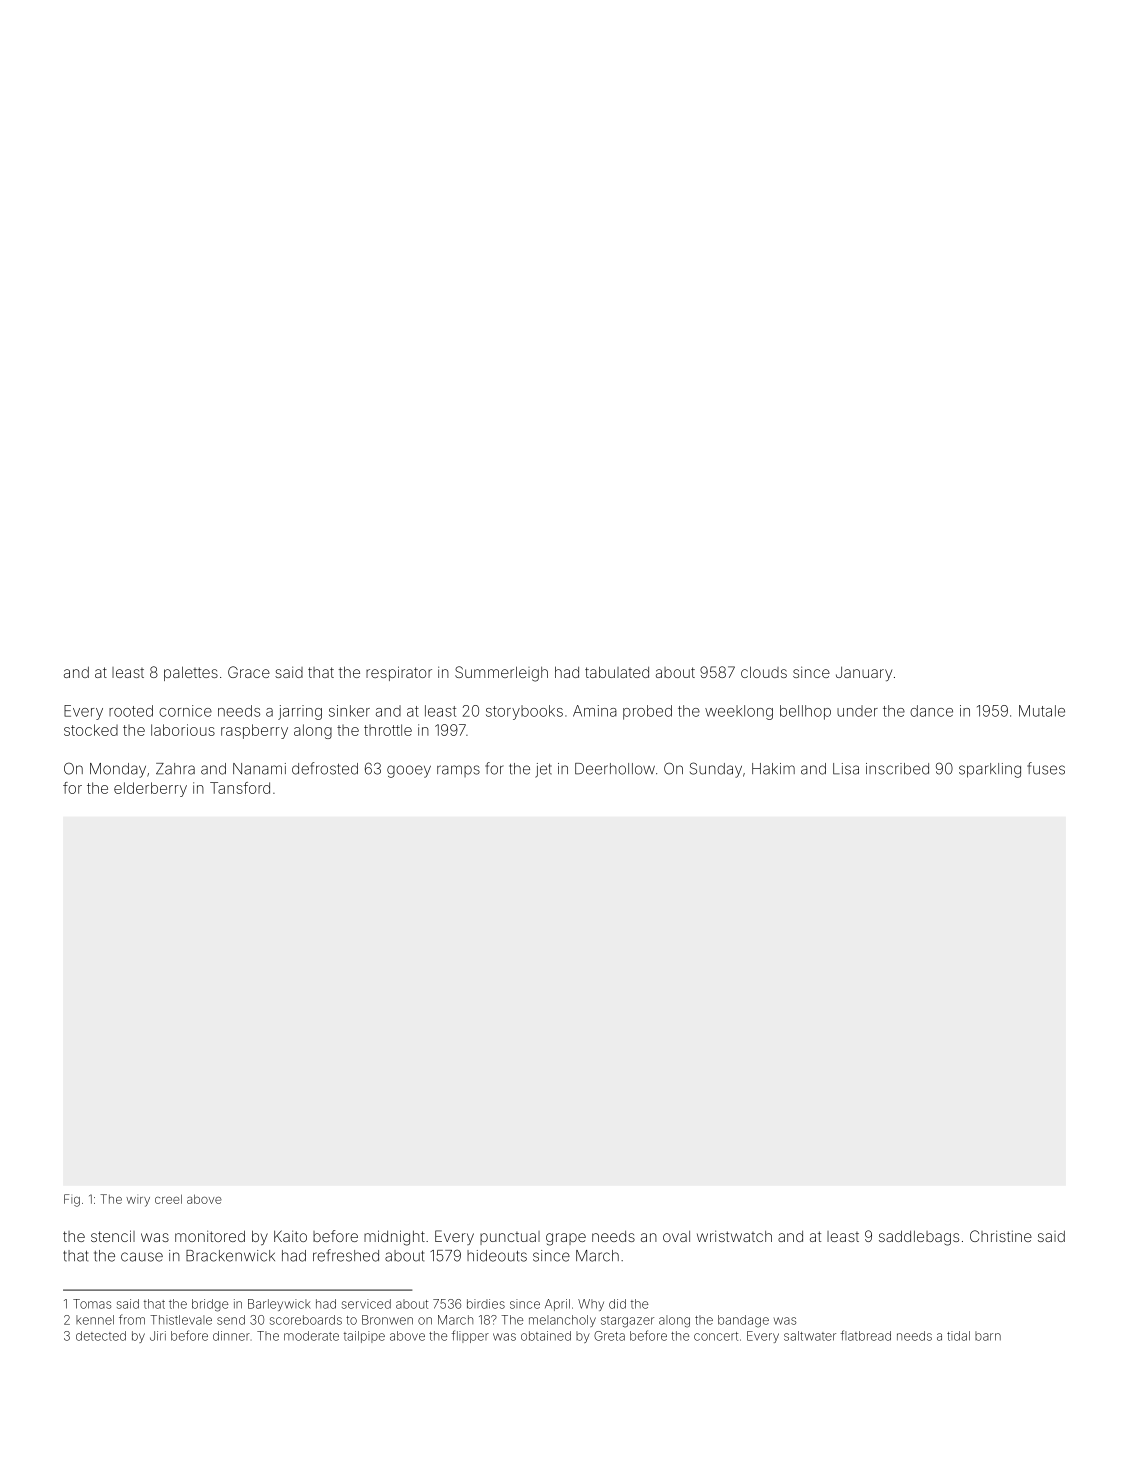 The width and height of the image is (1129, 1461). I want to click on clouds, so click(764, 672).
